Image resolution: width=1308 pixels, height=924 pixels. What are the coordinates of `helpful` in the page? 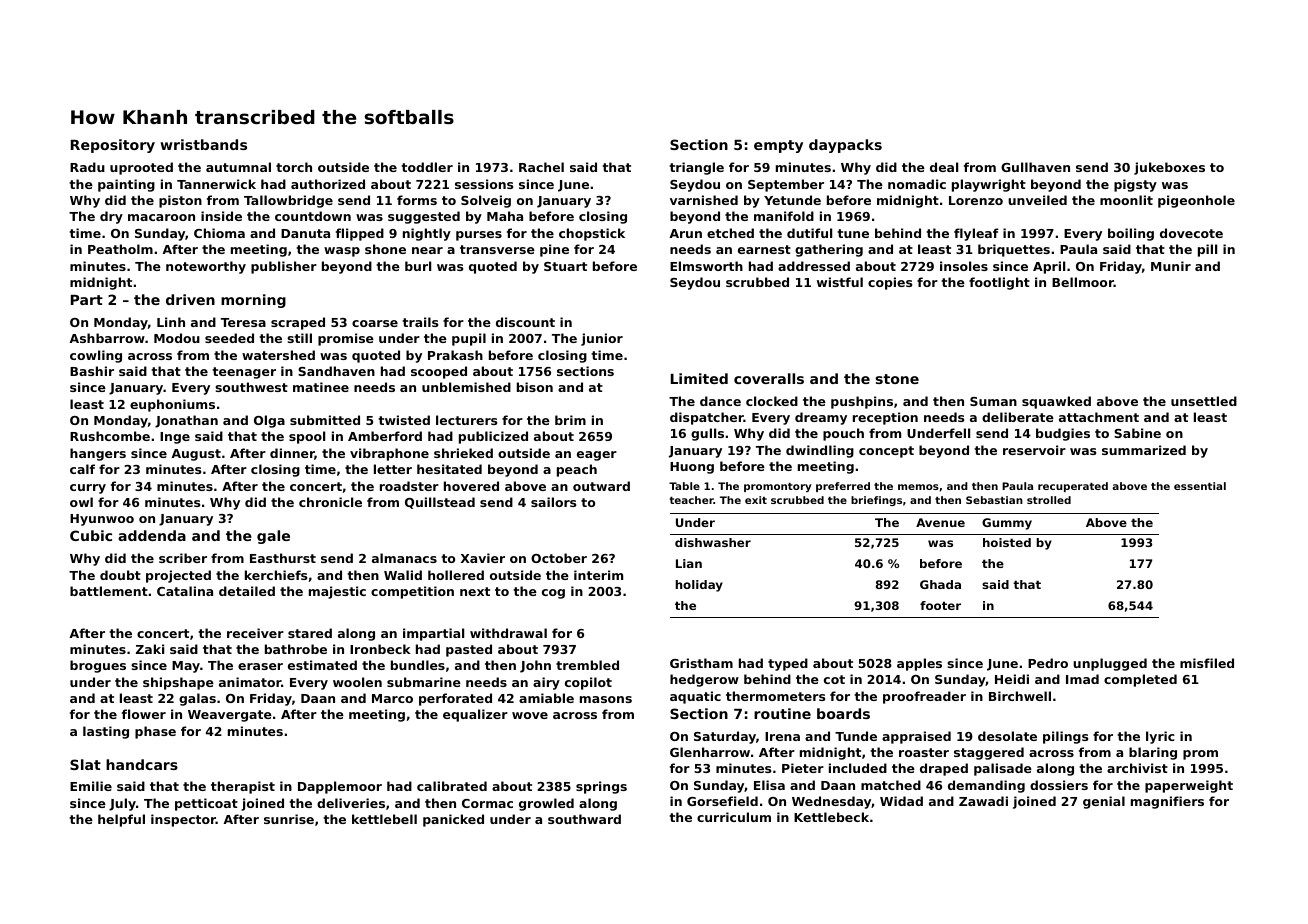 It's located at (121, 820).
